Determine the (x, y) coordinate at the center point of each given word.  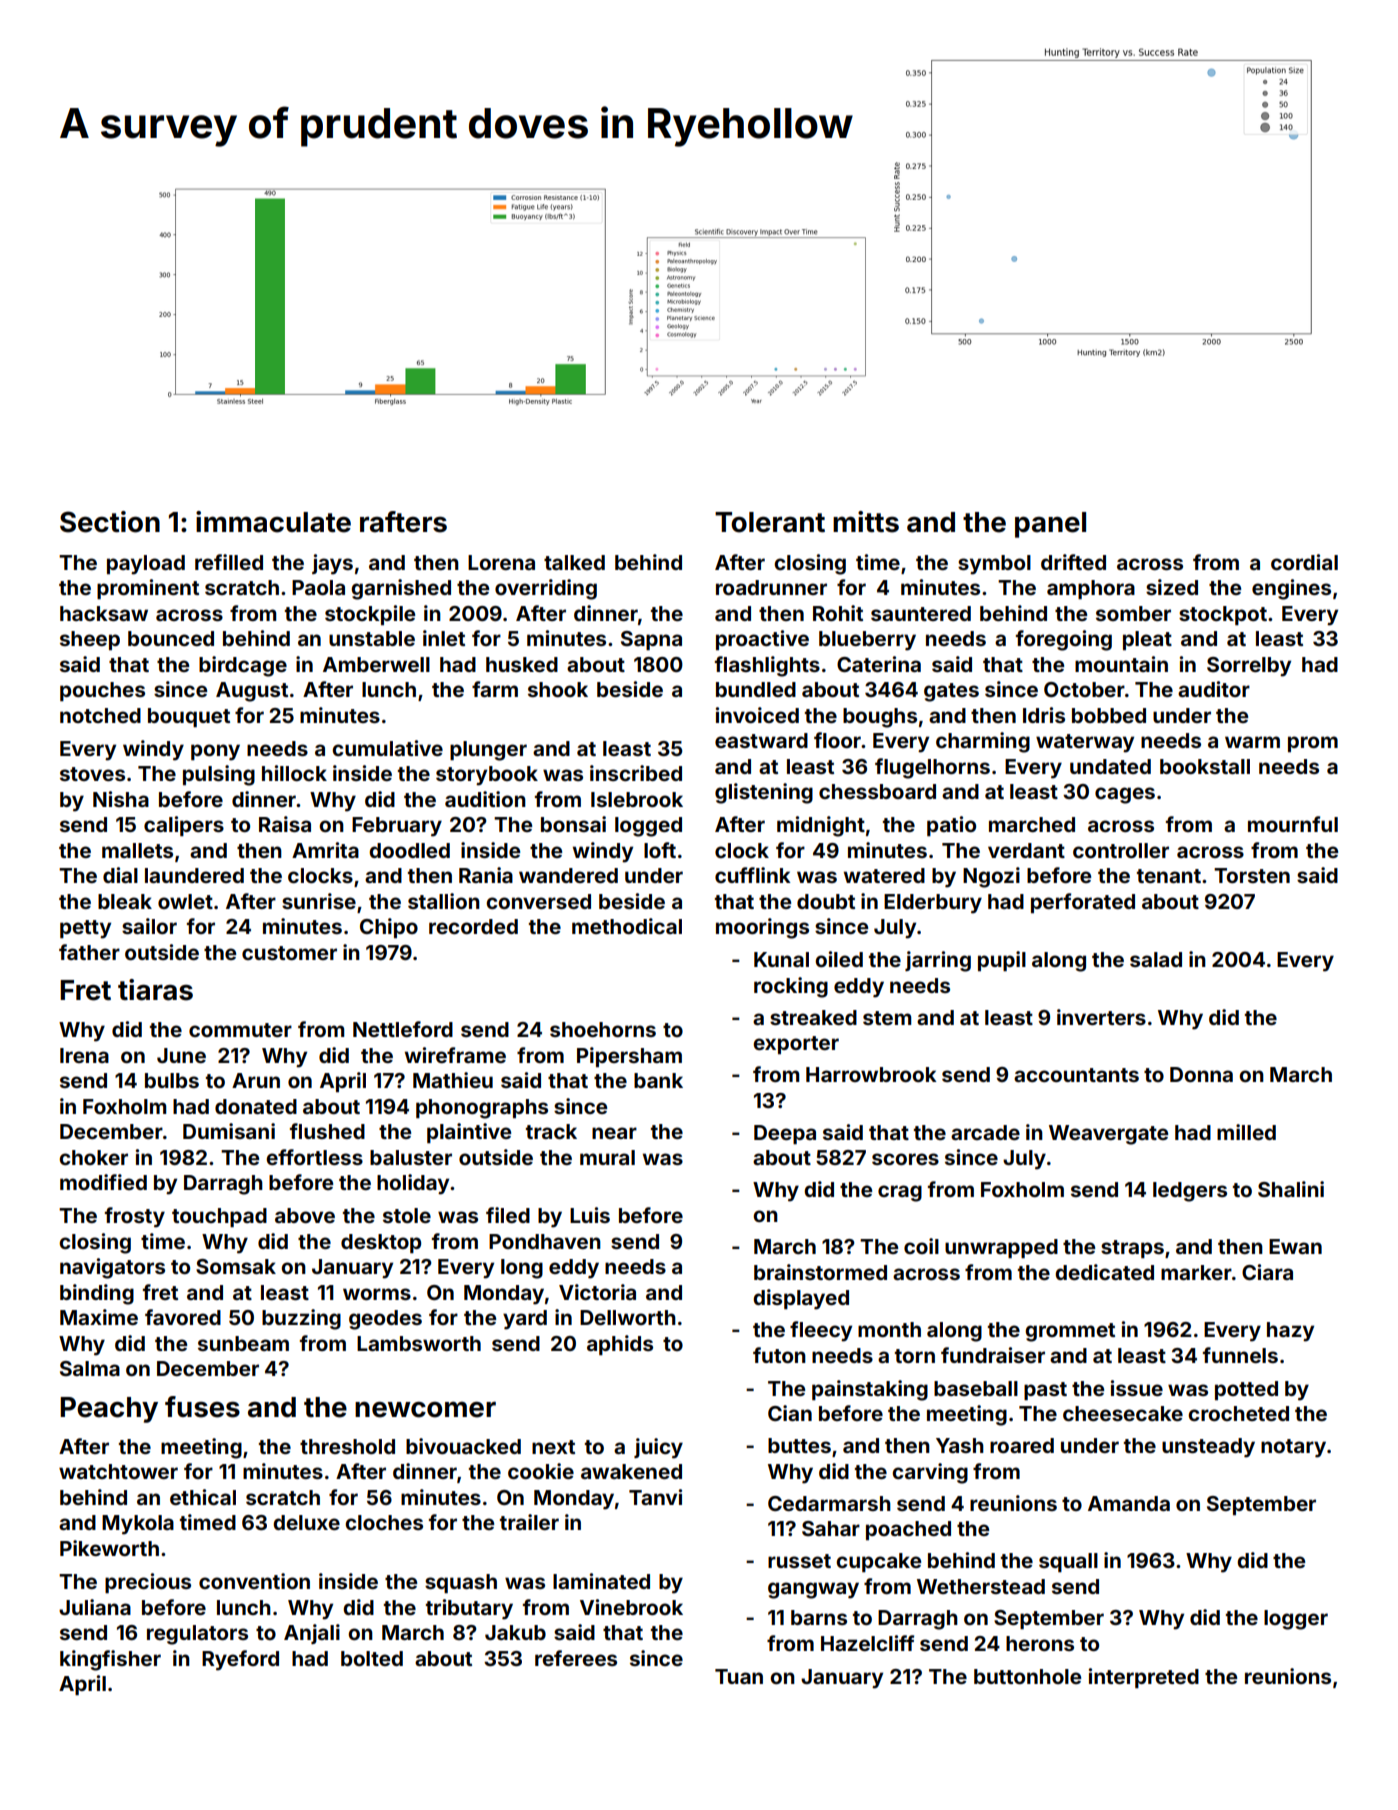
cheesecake (1123, 1413)
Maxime (99, 1317)
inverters (1101, 1017)
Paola (318, 587)
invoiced (757, 715)
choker (93, 1157)
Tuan (739, 1676)
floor (837, 740)
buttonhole (1027, 1676)
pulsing (219, 775)
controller (1121, 850)
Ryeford (240, 1660)
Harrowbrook (871, 1074)
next (553, 1447)
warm (1252, 742)
